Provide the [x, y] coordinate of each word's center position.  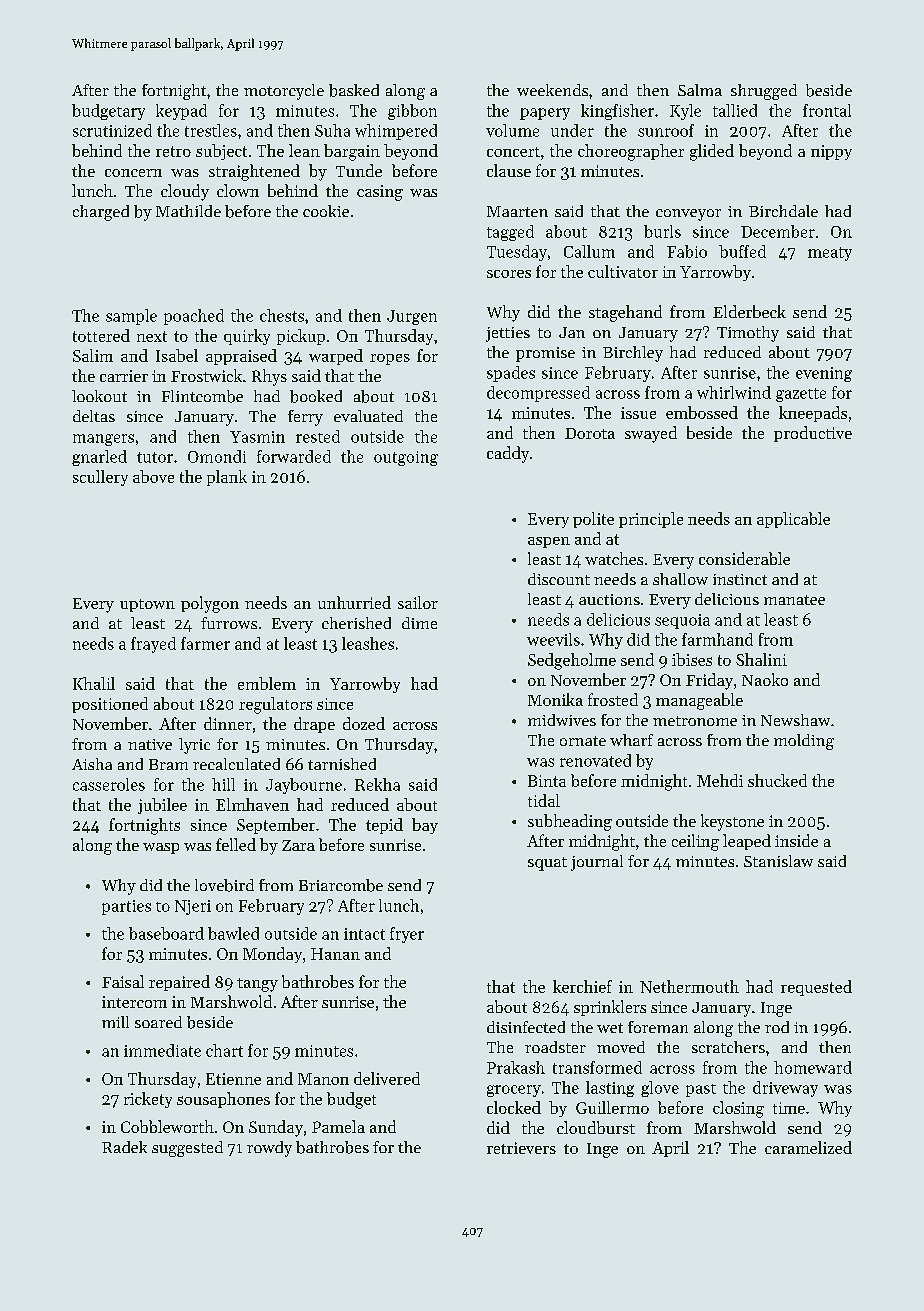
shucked [777, 780]
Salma [700, 90]
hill [223, 784]
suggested [187, 1149]
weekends [552, 90]
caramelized [808, 1147]
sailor [418, 602]
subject [221, 152]
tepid [384, 826]
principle [651, 520]
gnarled [99, 458]
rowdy [269, 1149]
